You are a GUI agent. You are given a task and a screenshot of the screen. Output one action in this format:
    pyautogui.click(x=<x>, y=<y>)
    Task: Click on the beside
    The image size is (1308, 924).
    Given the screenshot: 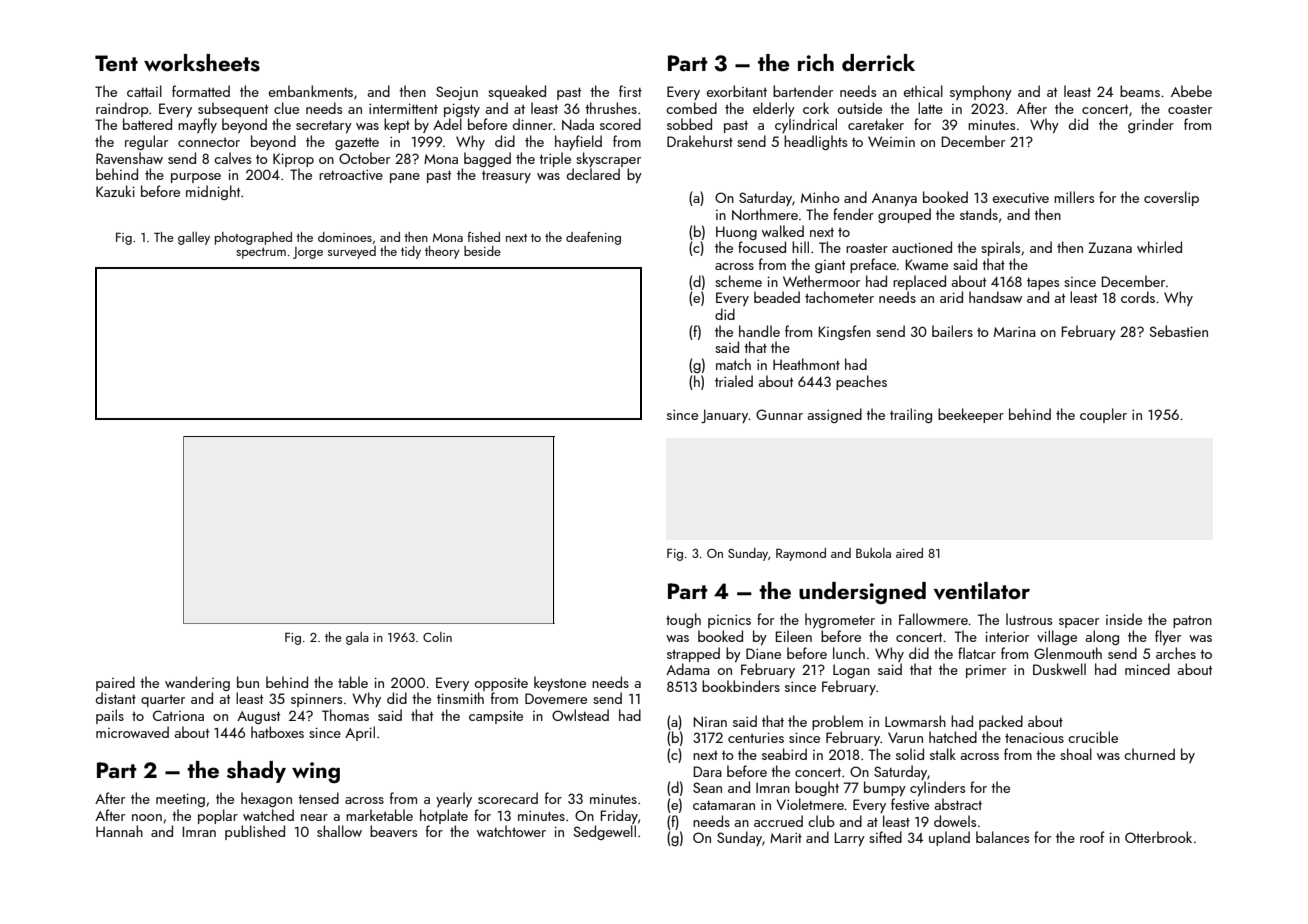 What is the action you would take?
    pyautogui.click(x=482, y=251)
